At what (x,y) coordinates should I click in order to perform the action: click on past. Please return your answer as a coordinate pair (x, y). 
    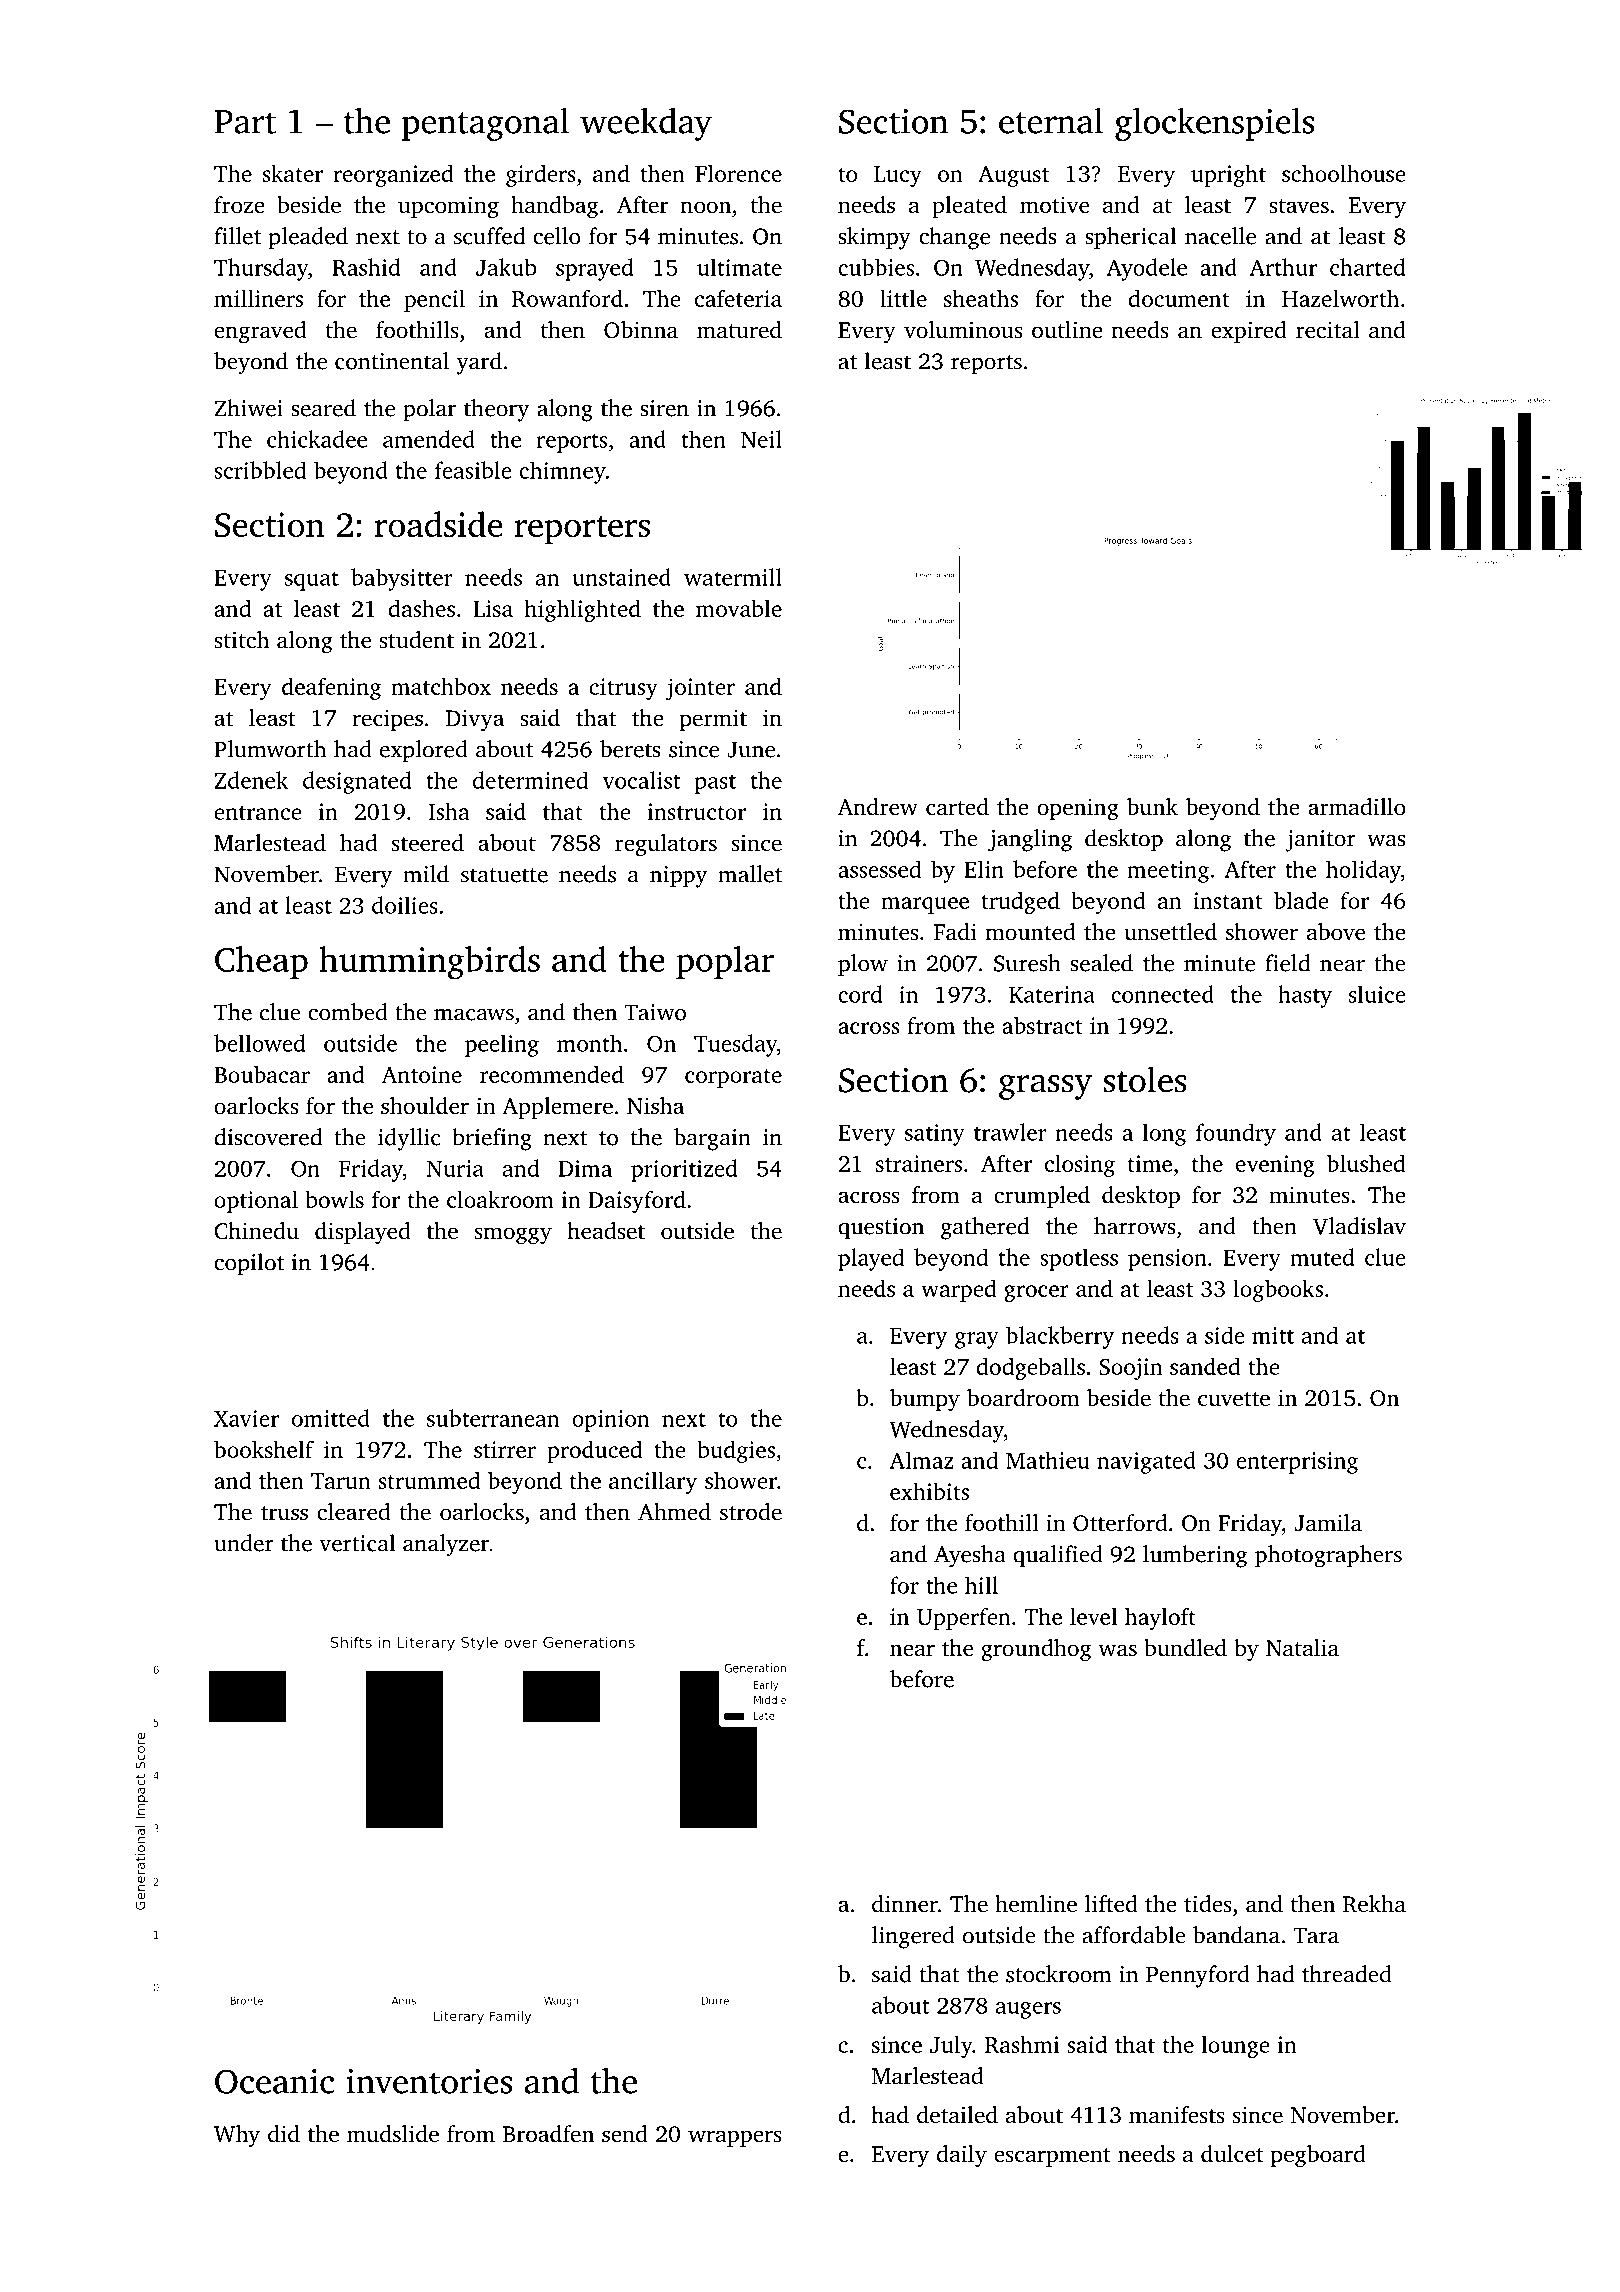
    Looking at the image, I should click on (715, 784).
